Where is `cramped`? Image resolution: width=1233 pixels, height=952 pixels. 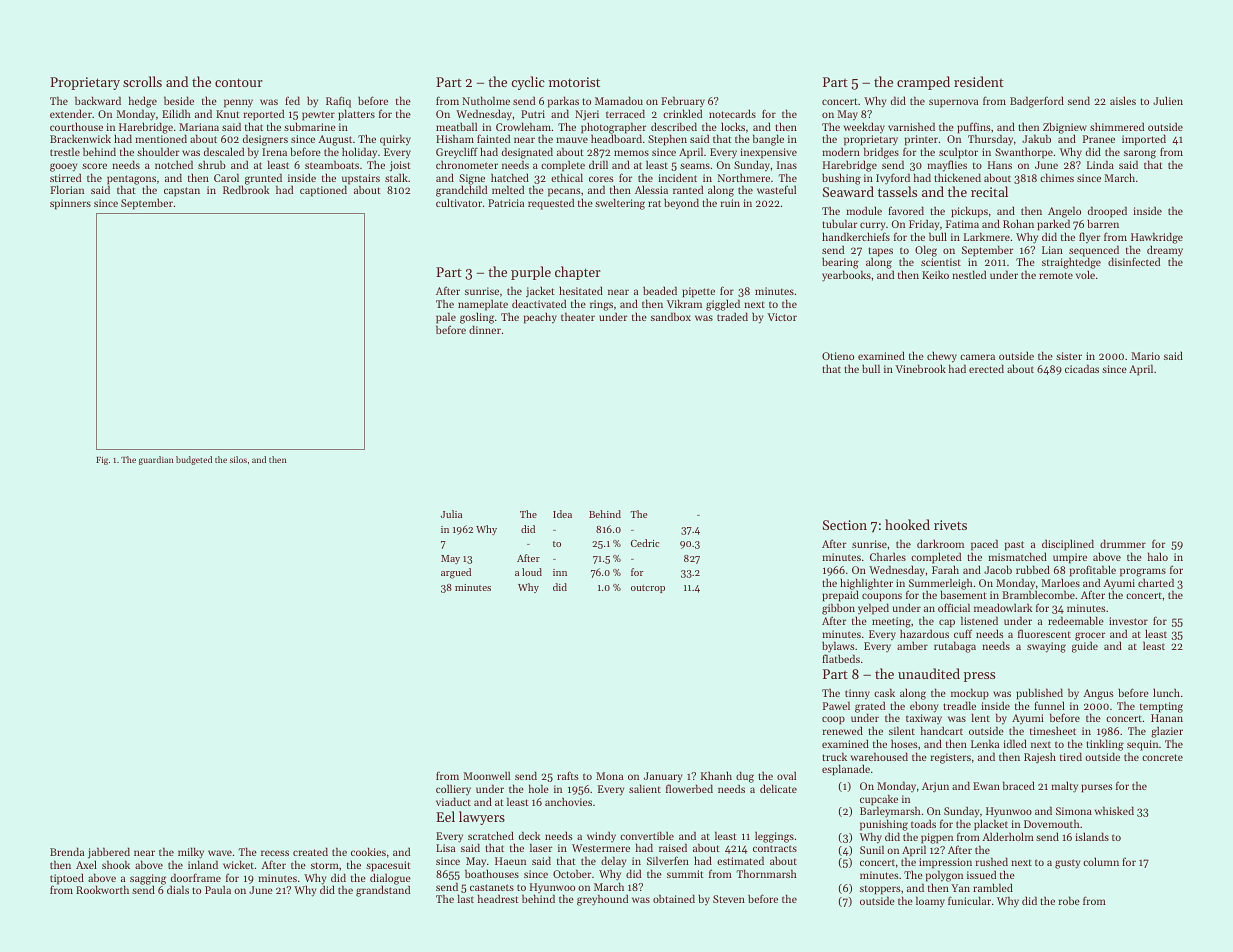 cramped is located at coordinates (923, 83).
